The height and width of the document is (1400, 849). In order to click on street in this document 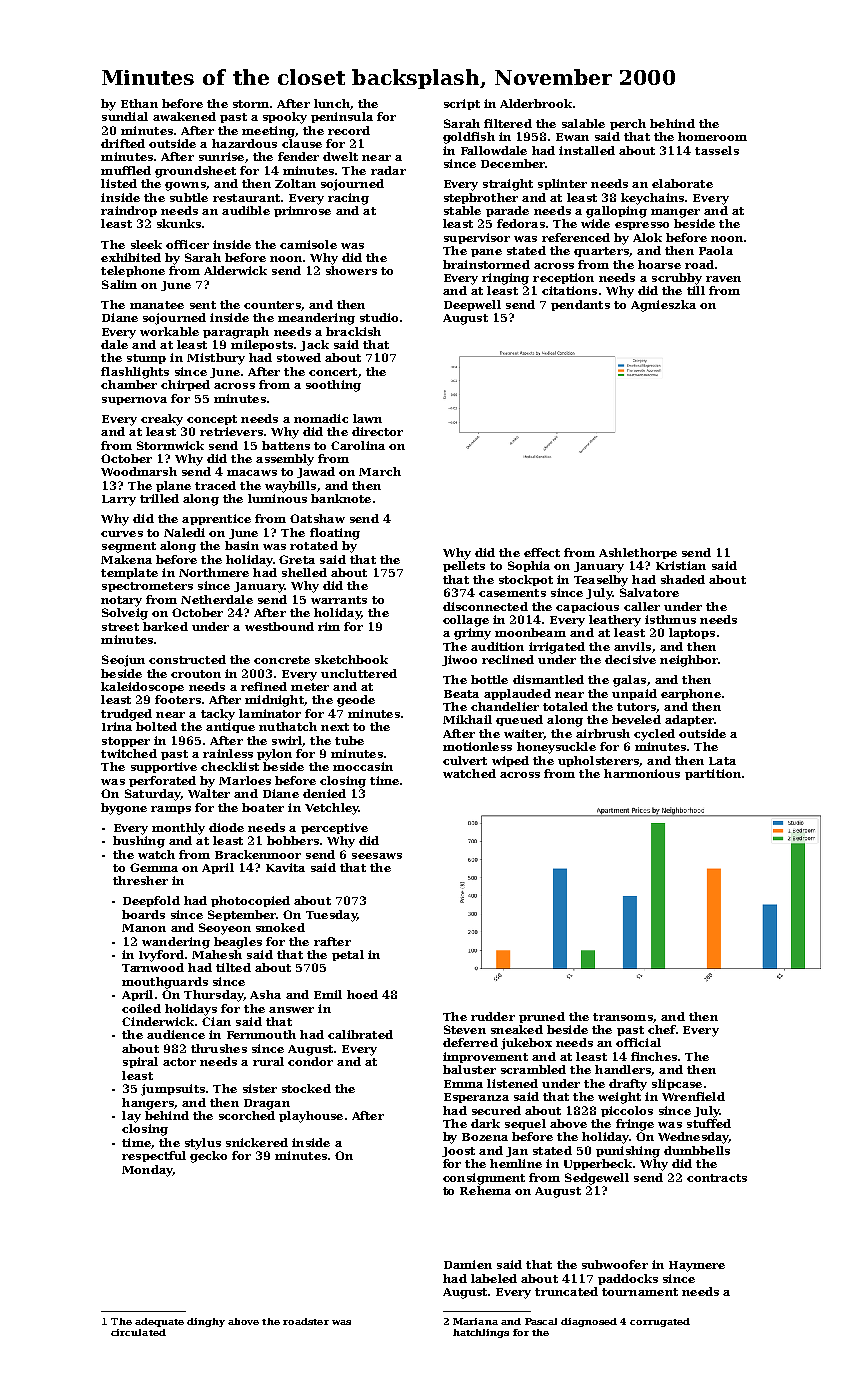, I will do `click(120, 627)`.
